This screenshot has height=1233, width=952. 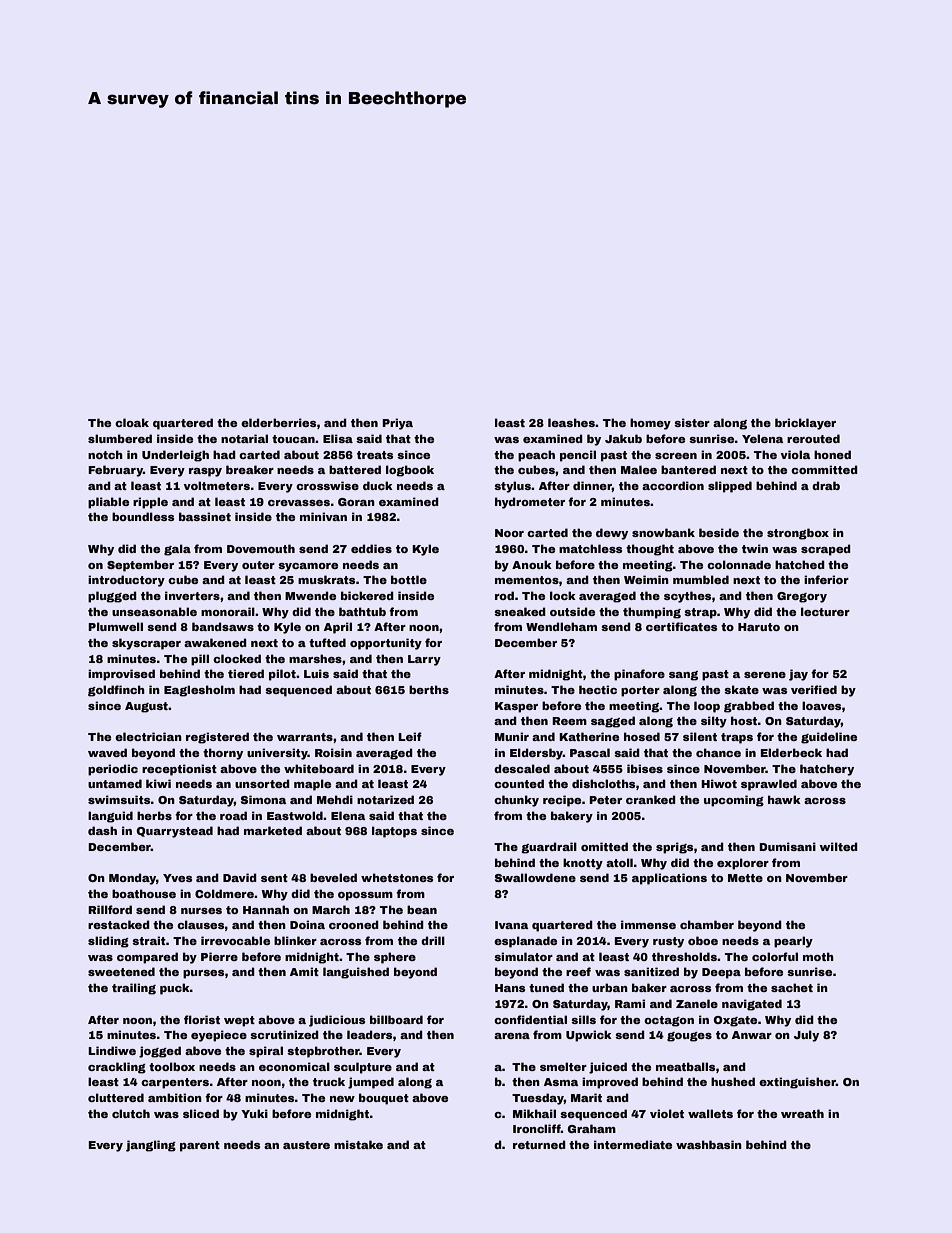 I want to click on wreath, so click(x=802, y=1113).
